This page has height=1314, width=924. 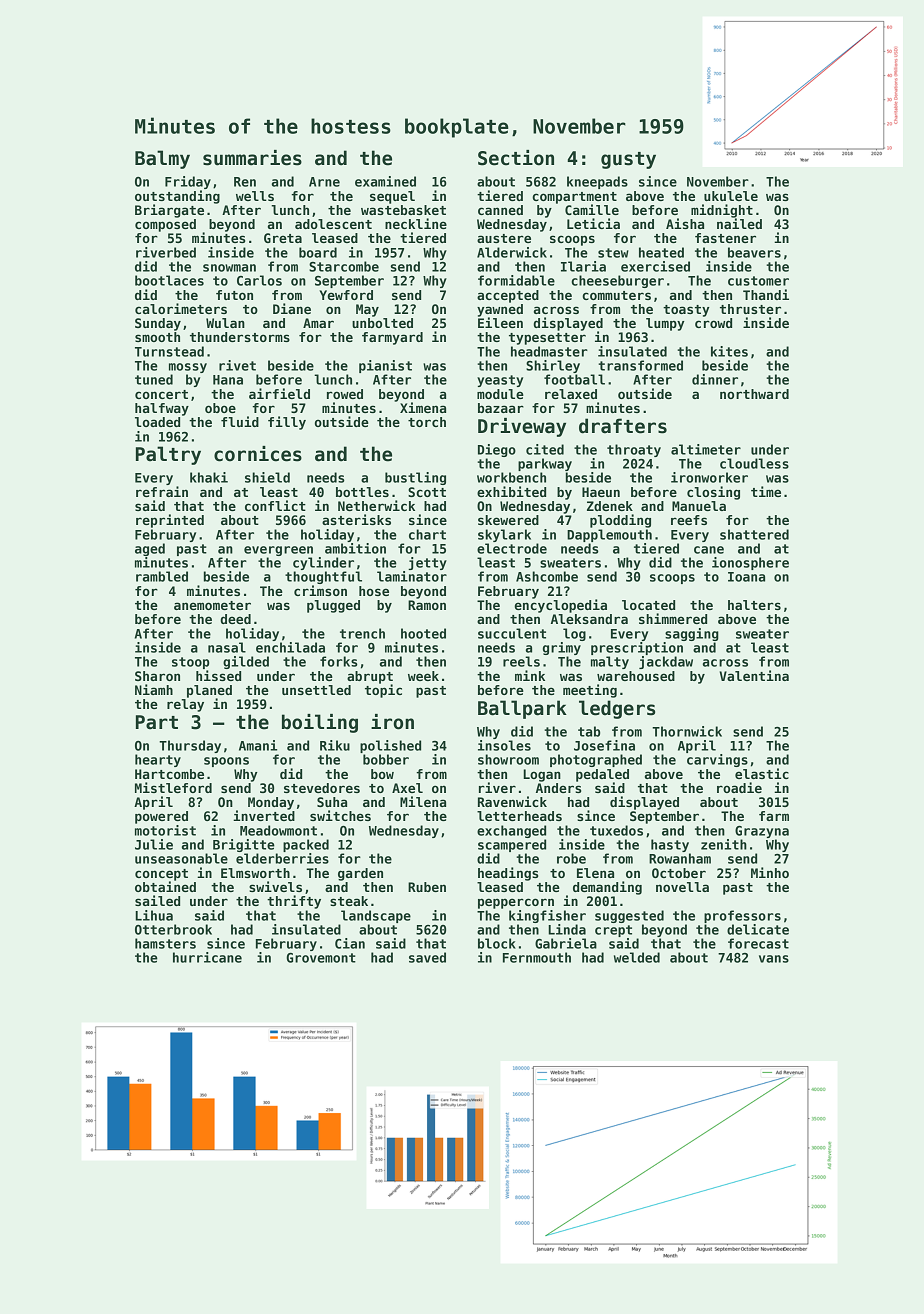 I want to click on Thornwick, so click(x=687, y=731).
